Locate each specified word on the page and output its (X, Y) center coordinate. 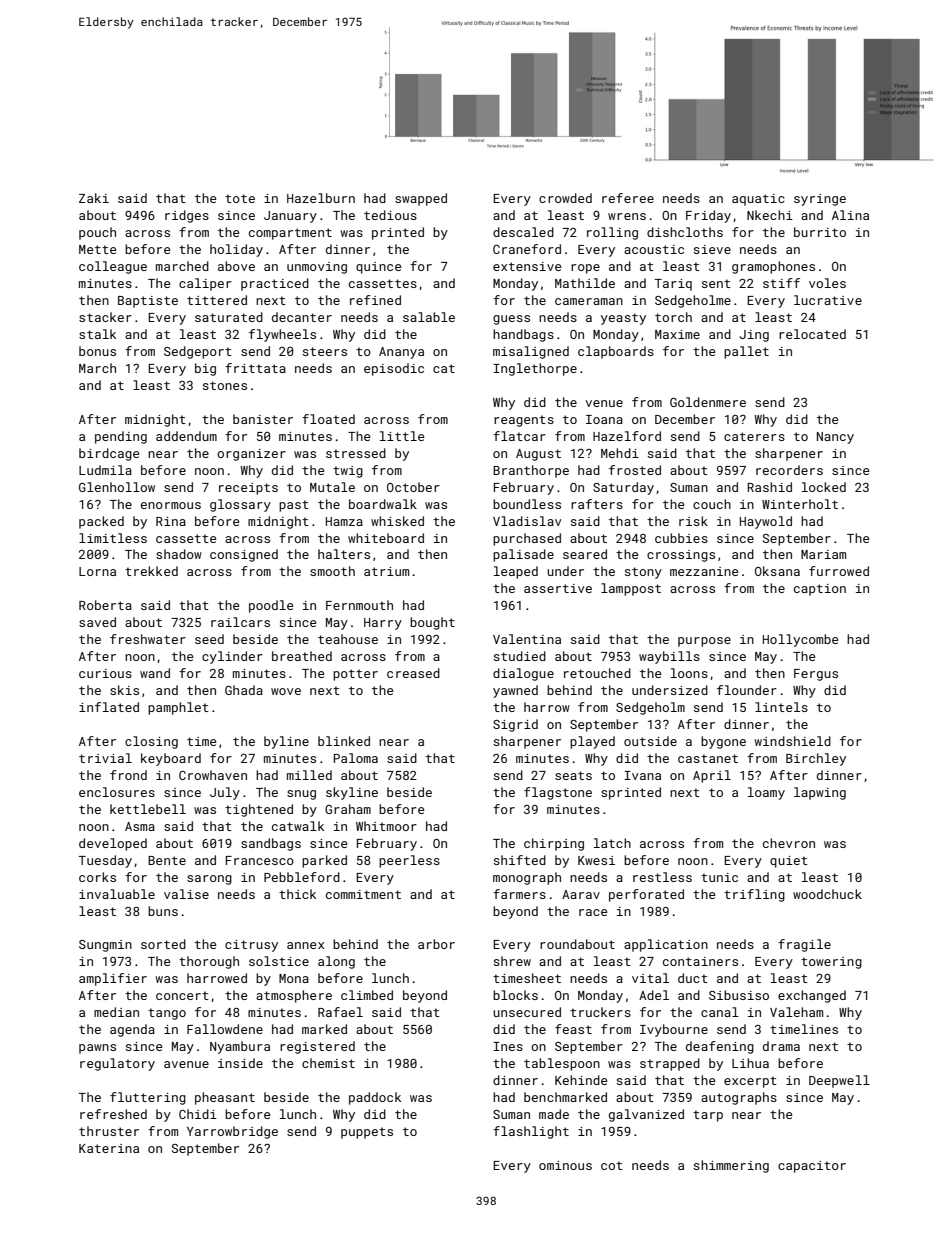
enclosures (117, 792)
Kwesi (596, 860)
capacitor (812, 1167)
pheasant (225, 1098)
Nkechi (770, 215)
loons (689, 673)
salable (429, 317)
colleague (113, 267)
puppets (367, 1133)
